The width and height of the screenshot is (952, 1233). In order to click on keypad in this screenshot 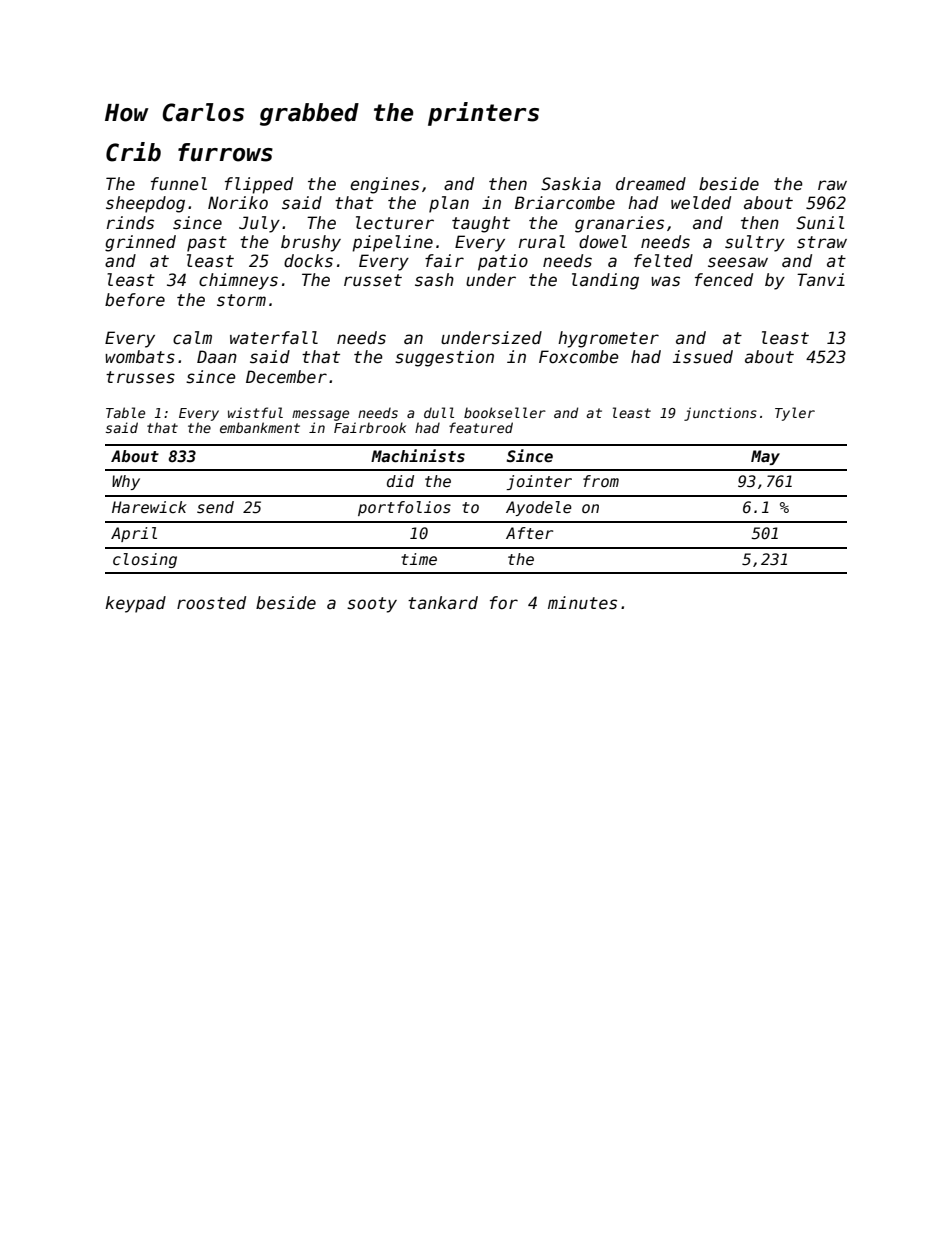, I will do `click(135, 604)`.
